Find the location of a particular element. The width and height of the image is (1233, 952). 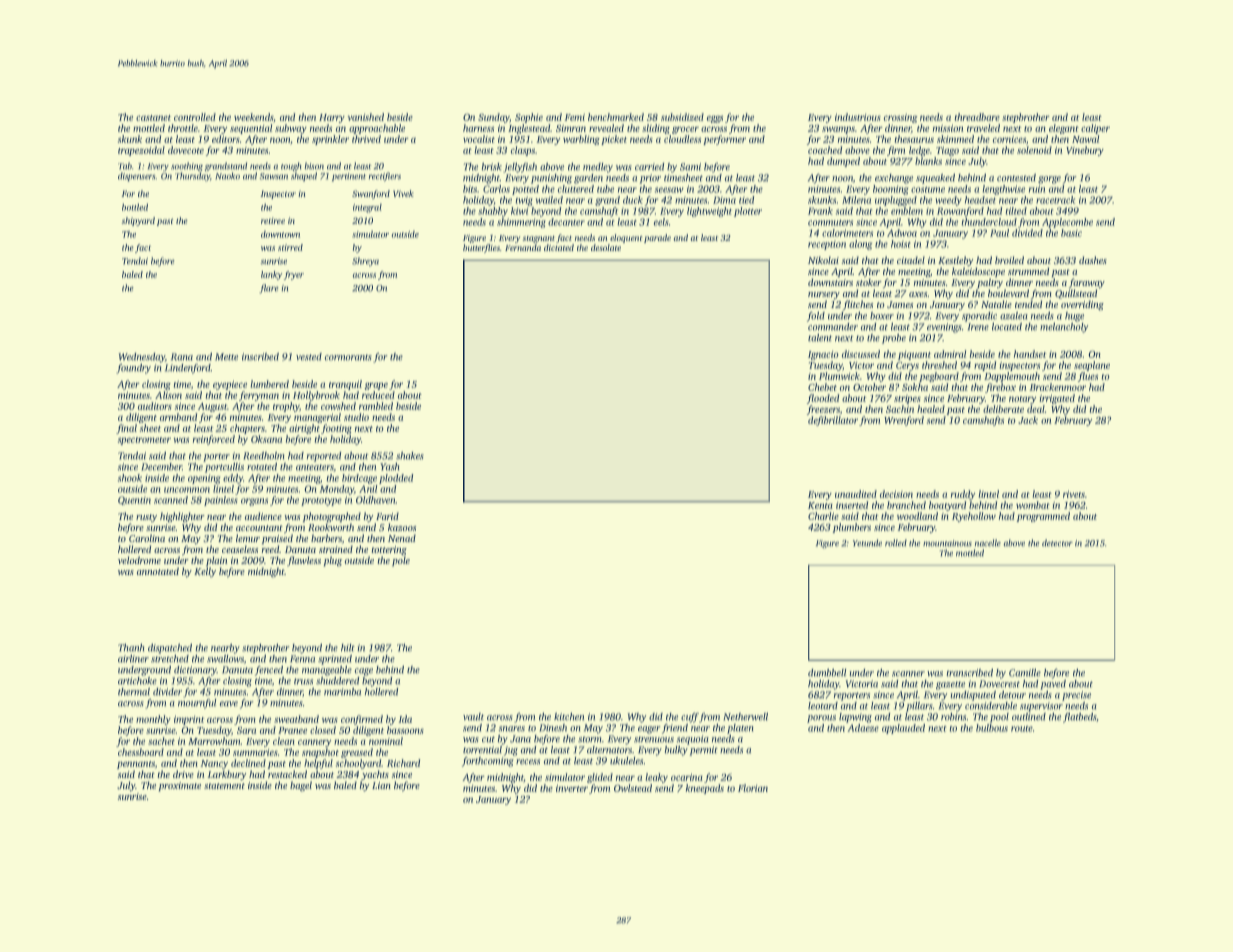

threadbare is located at coordinates (977, 117).
